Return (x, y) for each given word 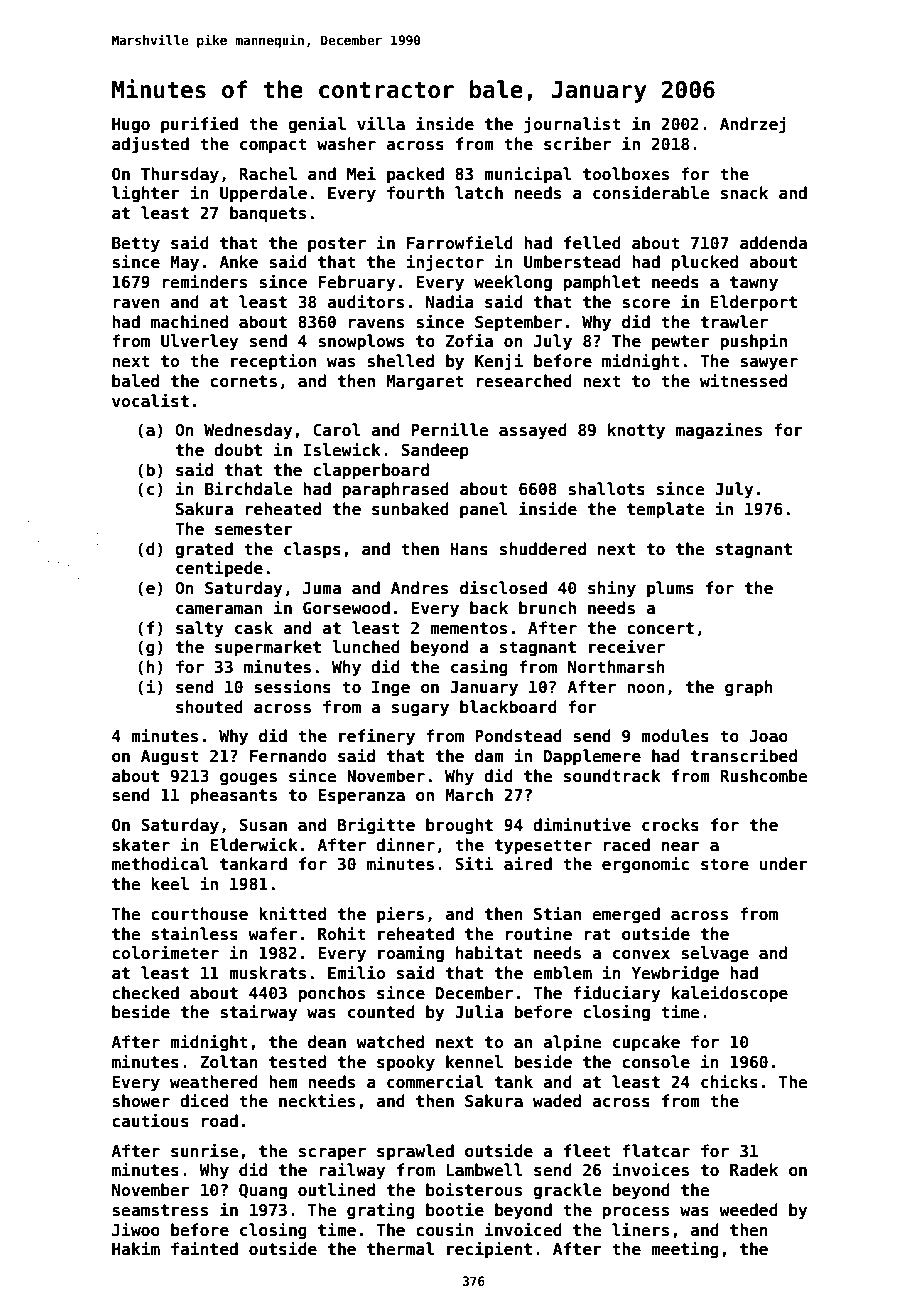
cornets (243, 381)
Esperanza (361, 797)
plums (670, 589)
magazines (719, 431)
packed (415, 175)
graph (749, 688)
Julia (479, 1011)
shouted (209, 707)
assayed (533, 431)
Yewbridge (675, 974)
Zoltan (229, 1061)
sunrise (204, 1150)
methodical (160, 863)
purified (199, 125)
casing (479, 668)
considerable (651, 192)
